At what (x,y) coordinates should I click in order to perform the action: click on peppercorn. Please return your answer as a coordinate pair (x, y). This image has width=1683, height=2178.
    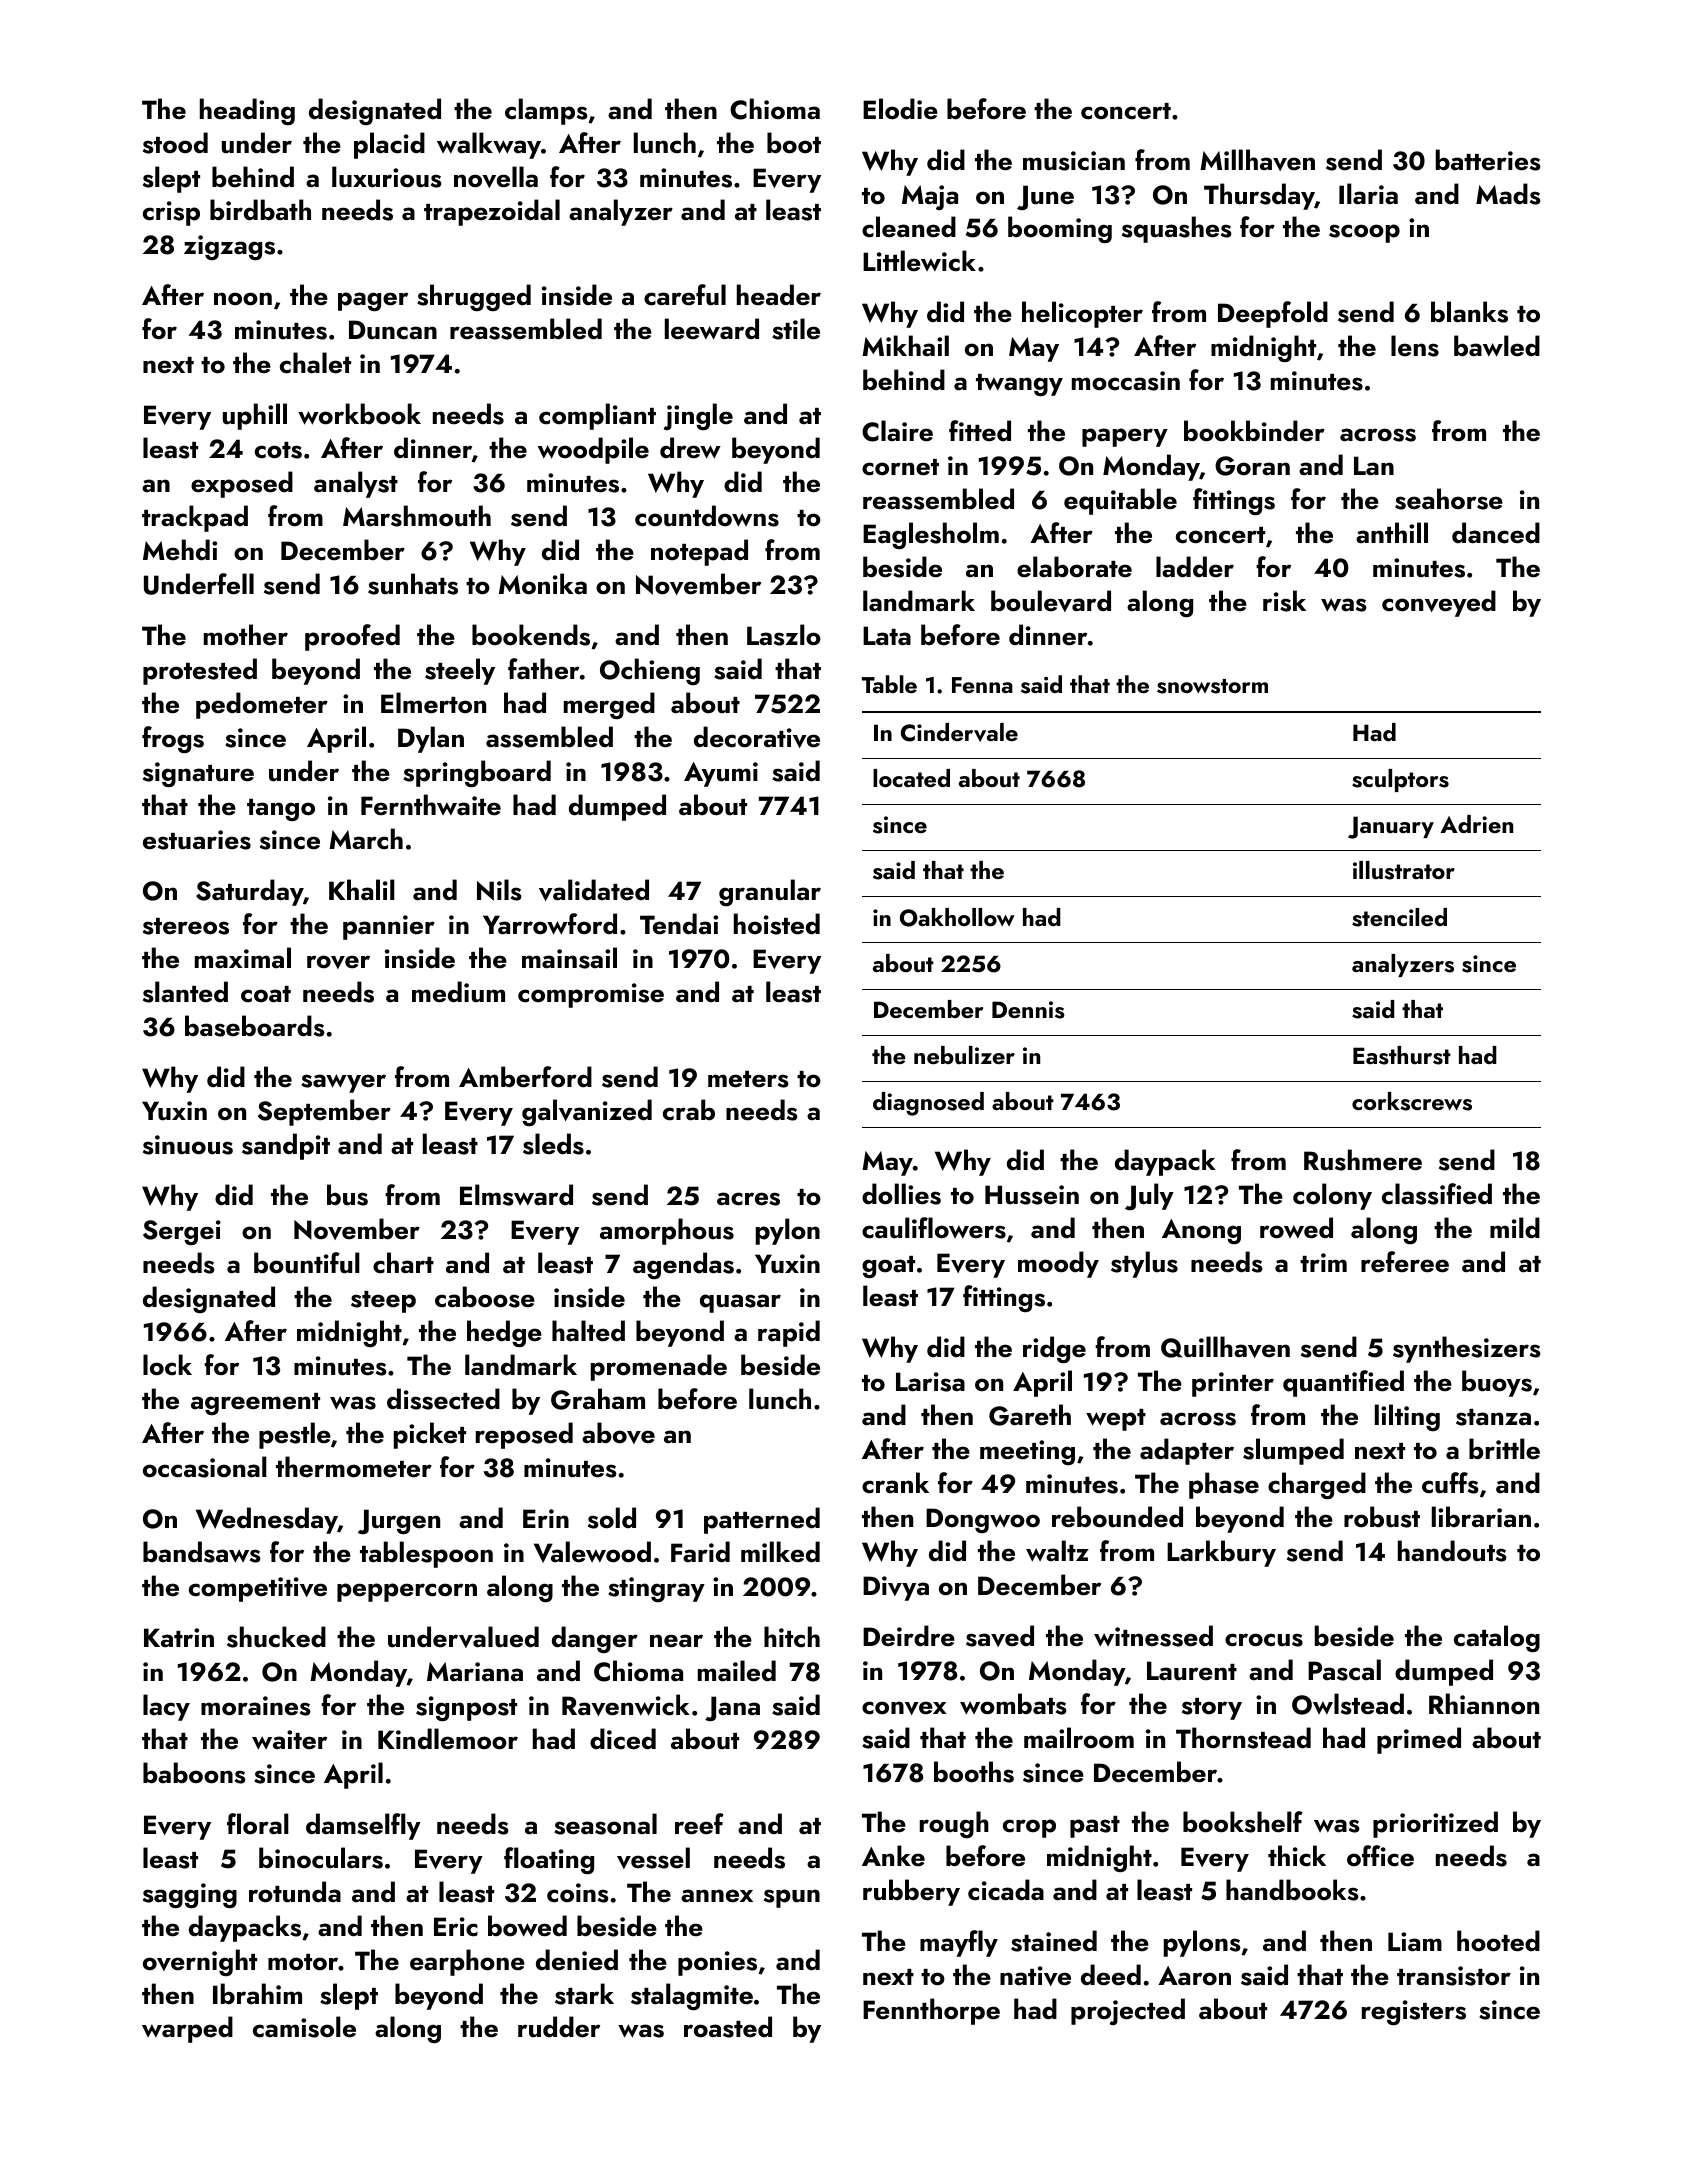
    Looking at the image, I should click on (407, 1592).
